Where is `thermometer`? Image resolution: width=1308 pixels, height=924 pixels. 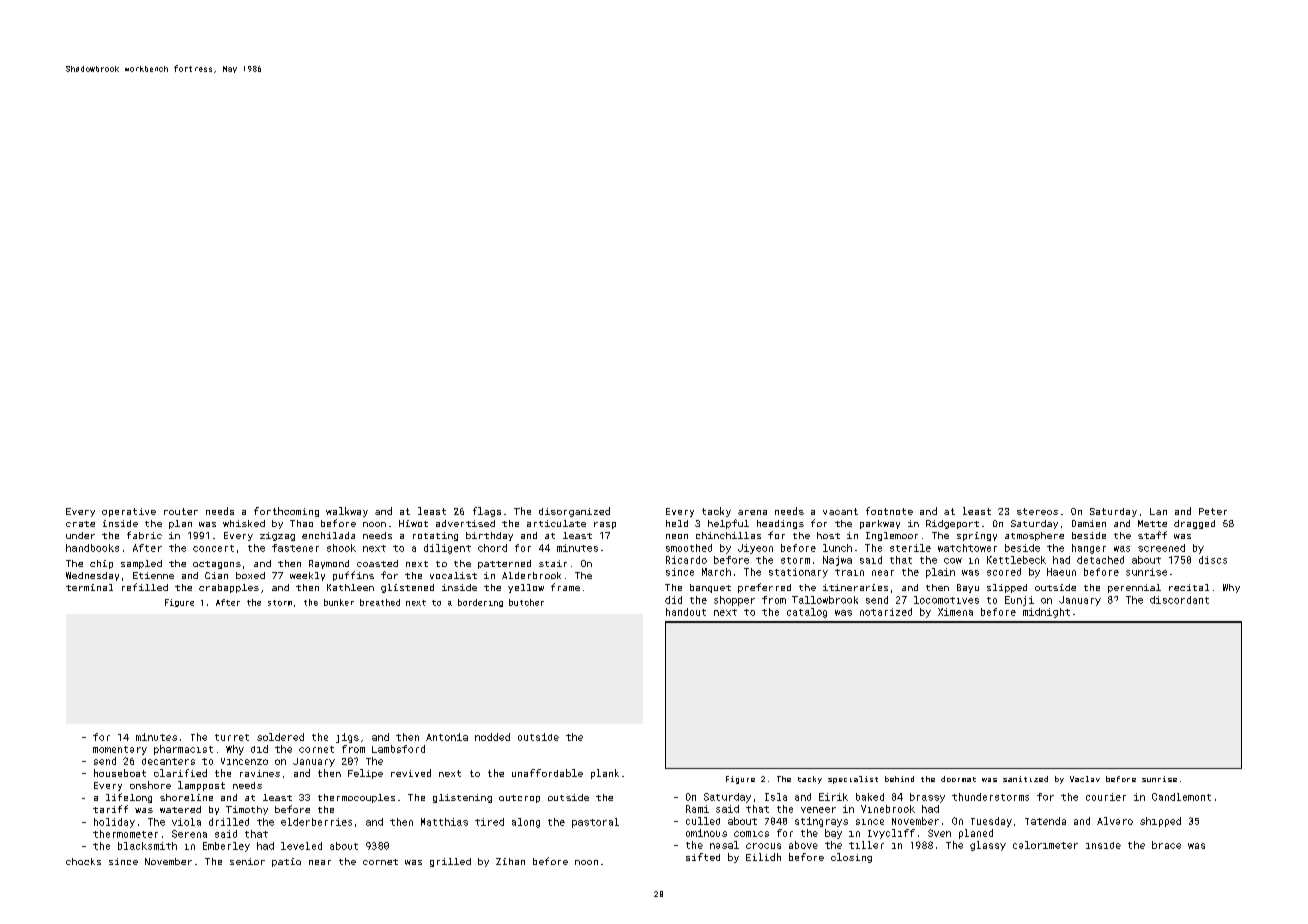
thermometer is located at coordinates (125, 834).
